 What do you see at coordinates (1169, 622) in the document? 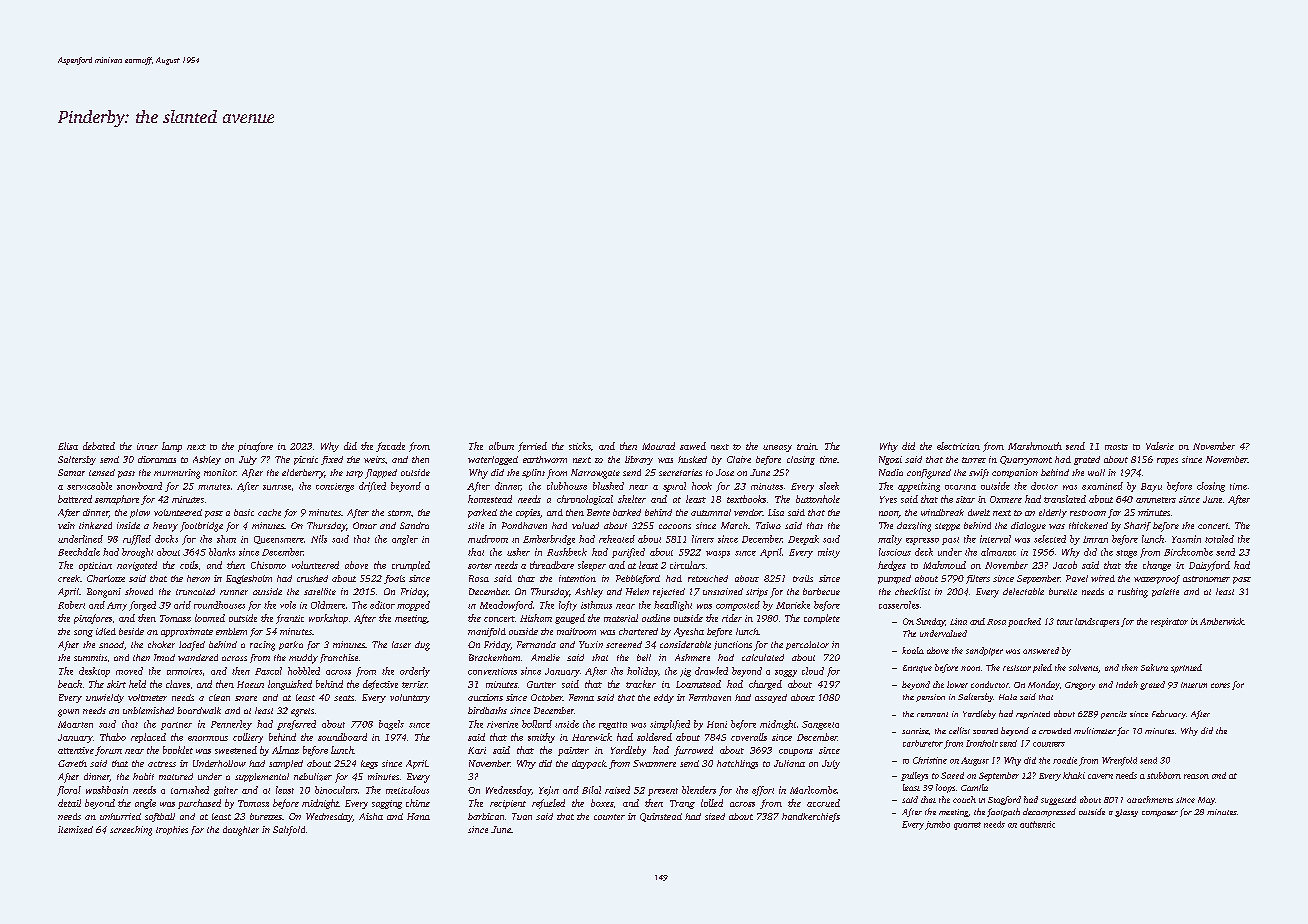
I see `respirator` at bounding box center [1169, 622].
